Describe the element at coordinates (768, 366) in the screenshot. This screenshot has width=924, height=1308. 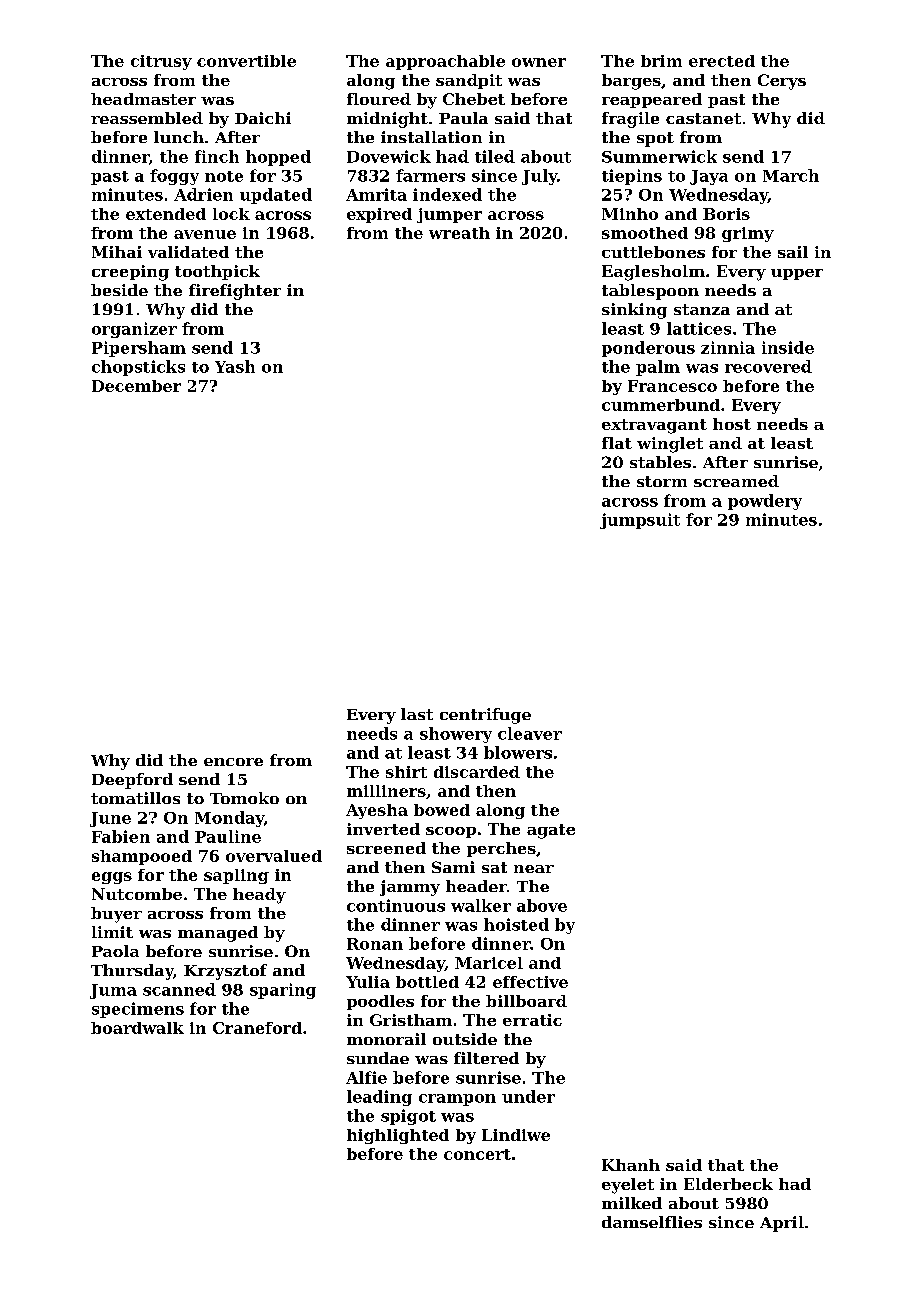
I see `recovered` at that location.
